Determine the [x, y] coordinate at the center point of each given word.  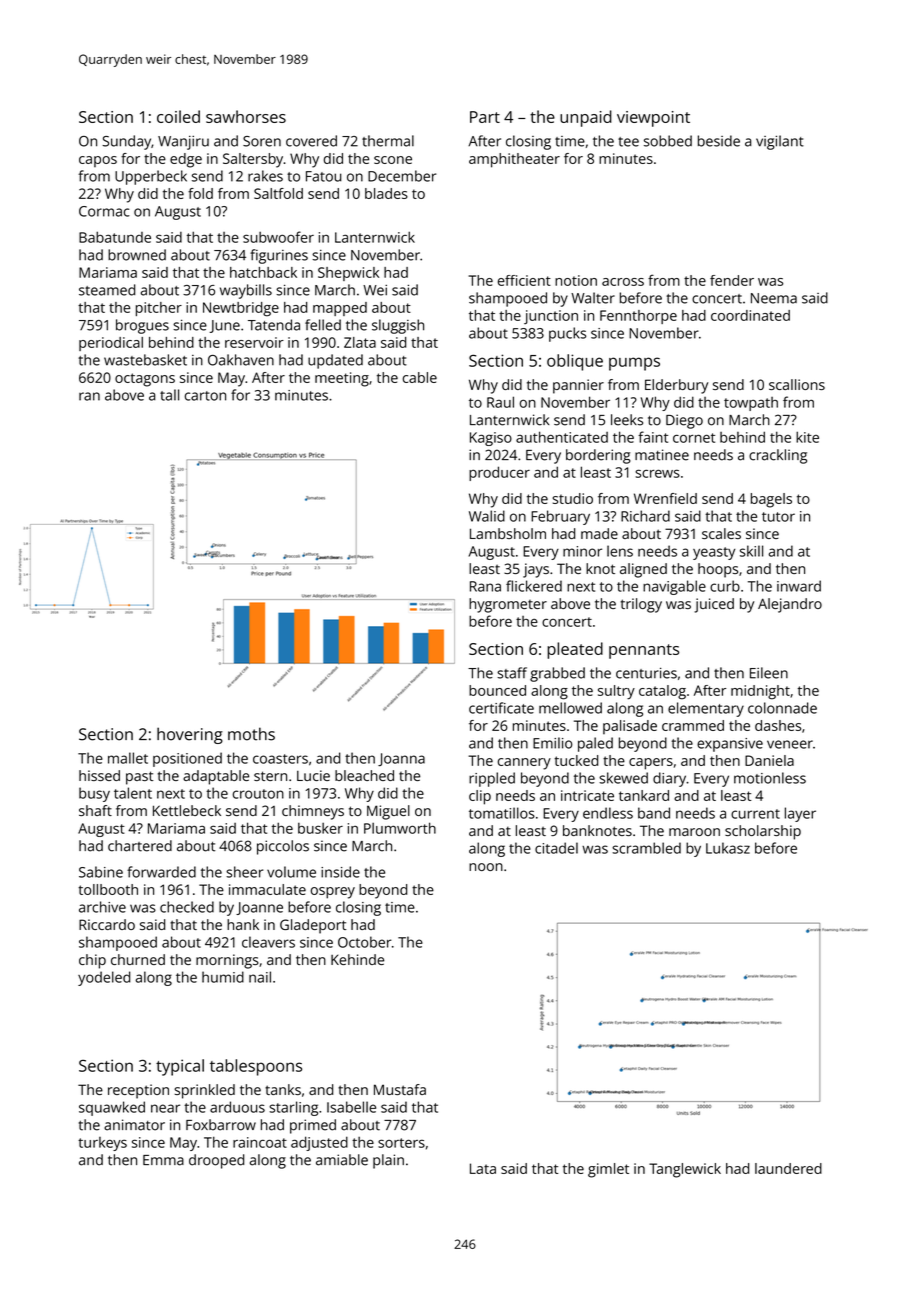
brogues [142, 326]
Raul [500, 402]
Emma [163, 1160]
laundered [788, 1168]
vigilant [780, 142]
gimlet [608, 1170]
